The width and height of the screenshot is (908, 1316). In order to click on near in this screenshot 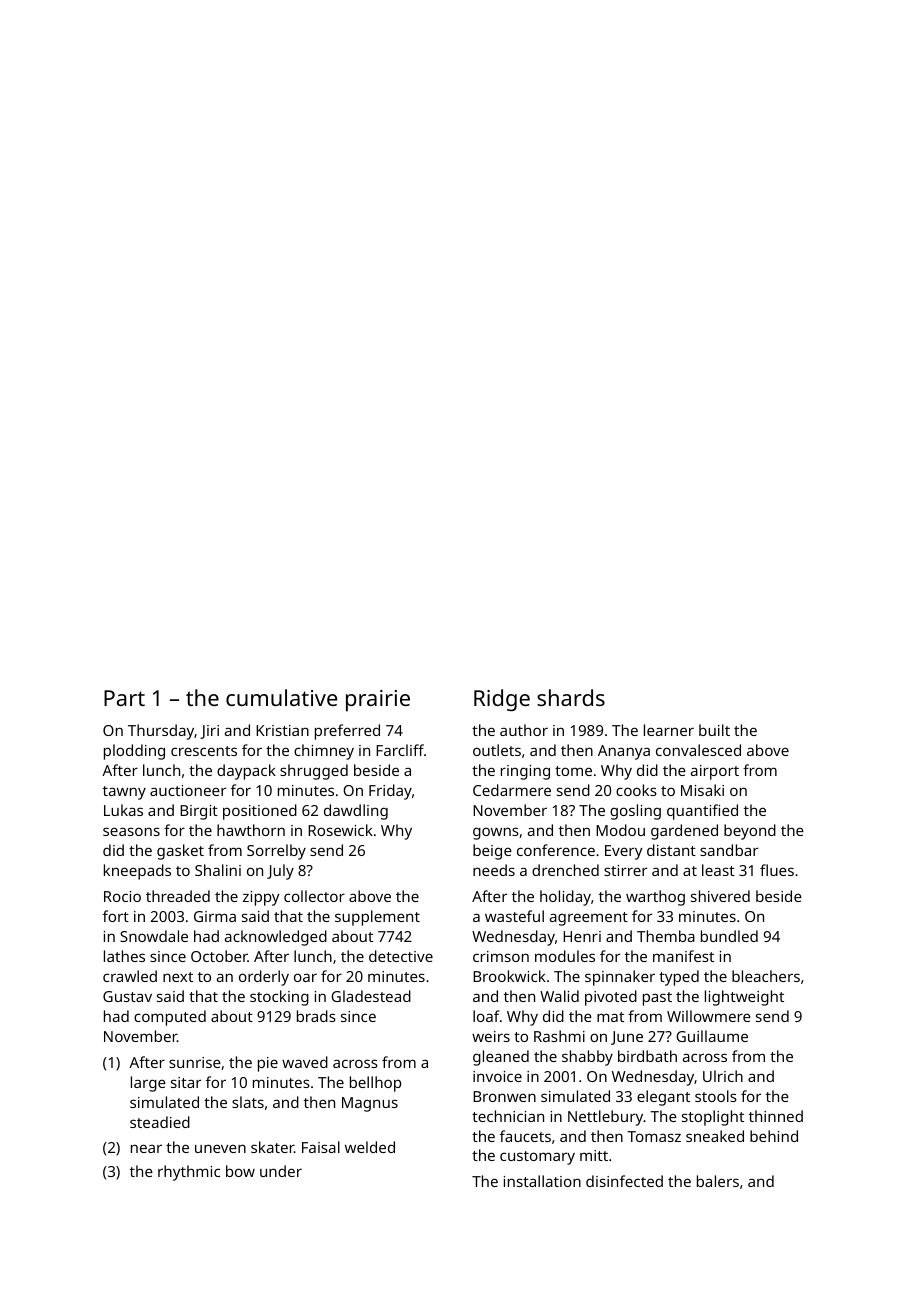, I will do `click(146, 1148)`.
